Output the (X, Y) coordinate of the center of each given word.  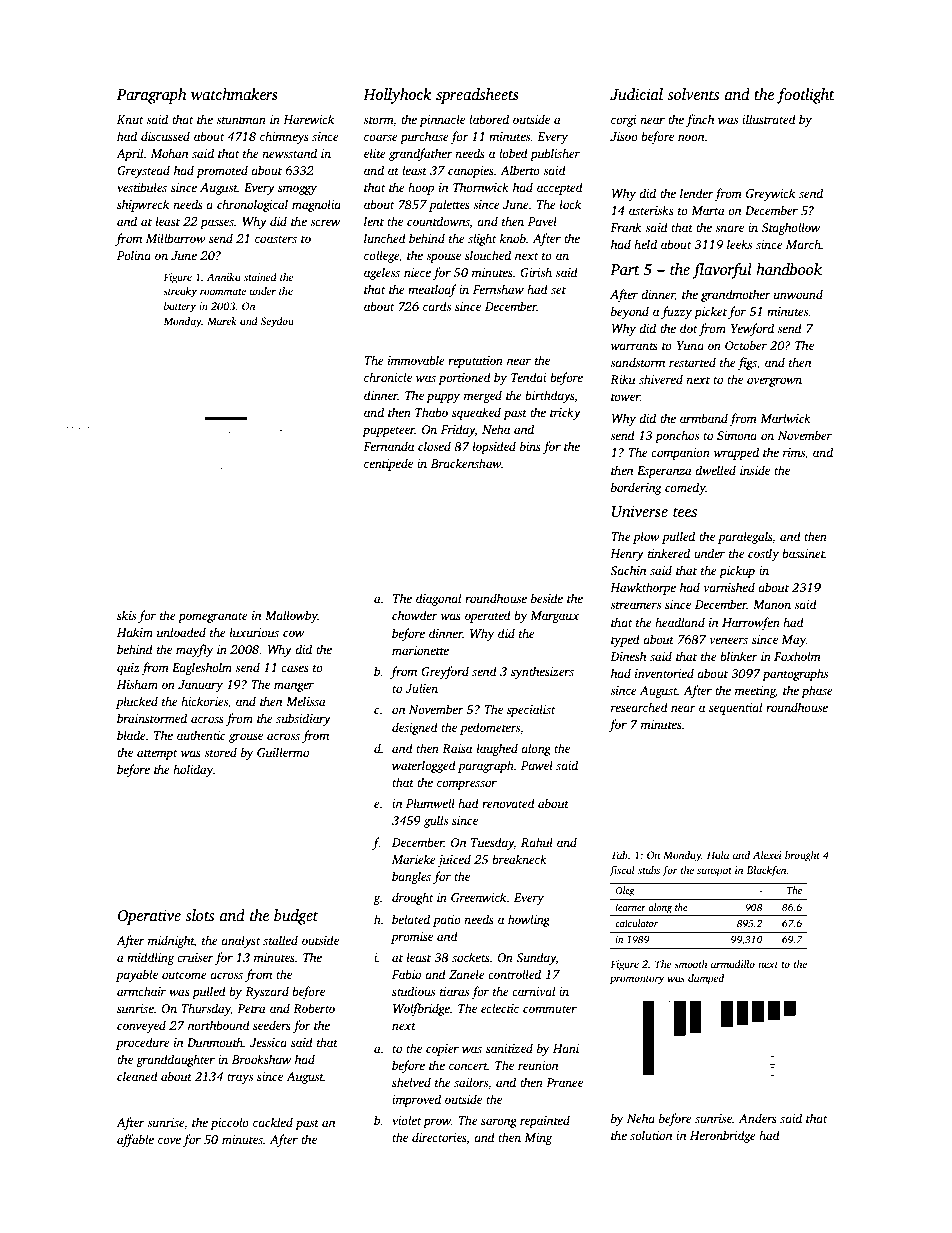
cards (437, 306)
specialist (531, 710)
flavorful (722, 271)
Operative (149, 917)
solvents (693, 94)
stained (260, 277)
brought (802, 856)
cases (295, 668)
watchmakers (234, 94)
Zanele (467, 974)
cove (169, 1140)
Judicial (636, 94)
